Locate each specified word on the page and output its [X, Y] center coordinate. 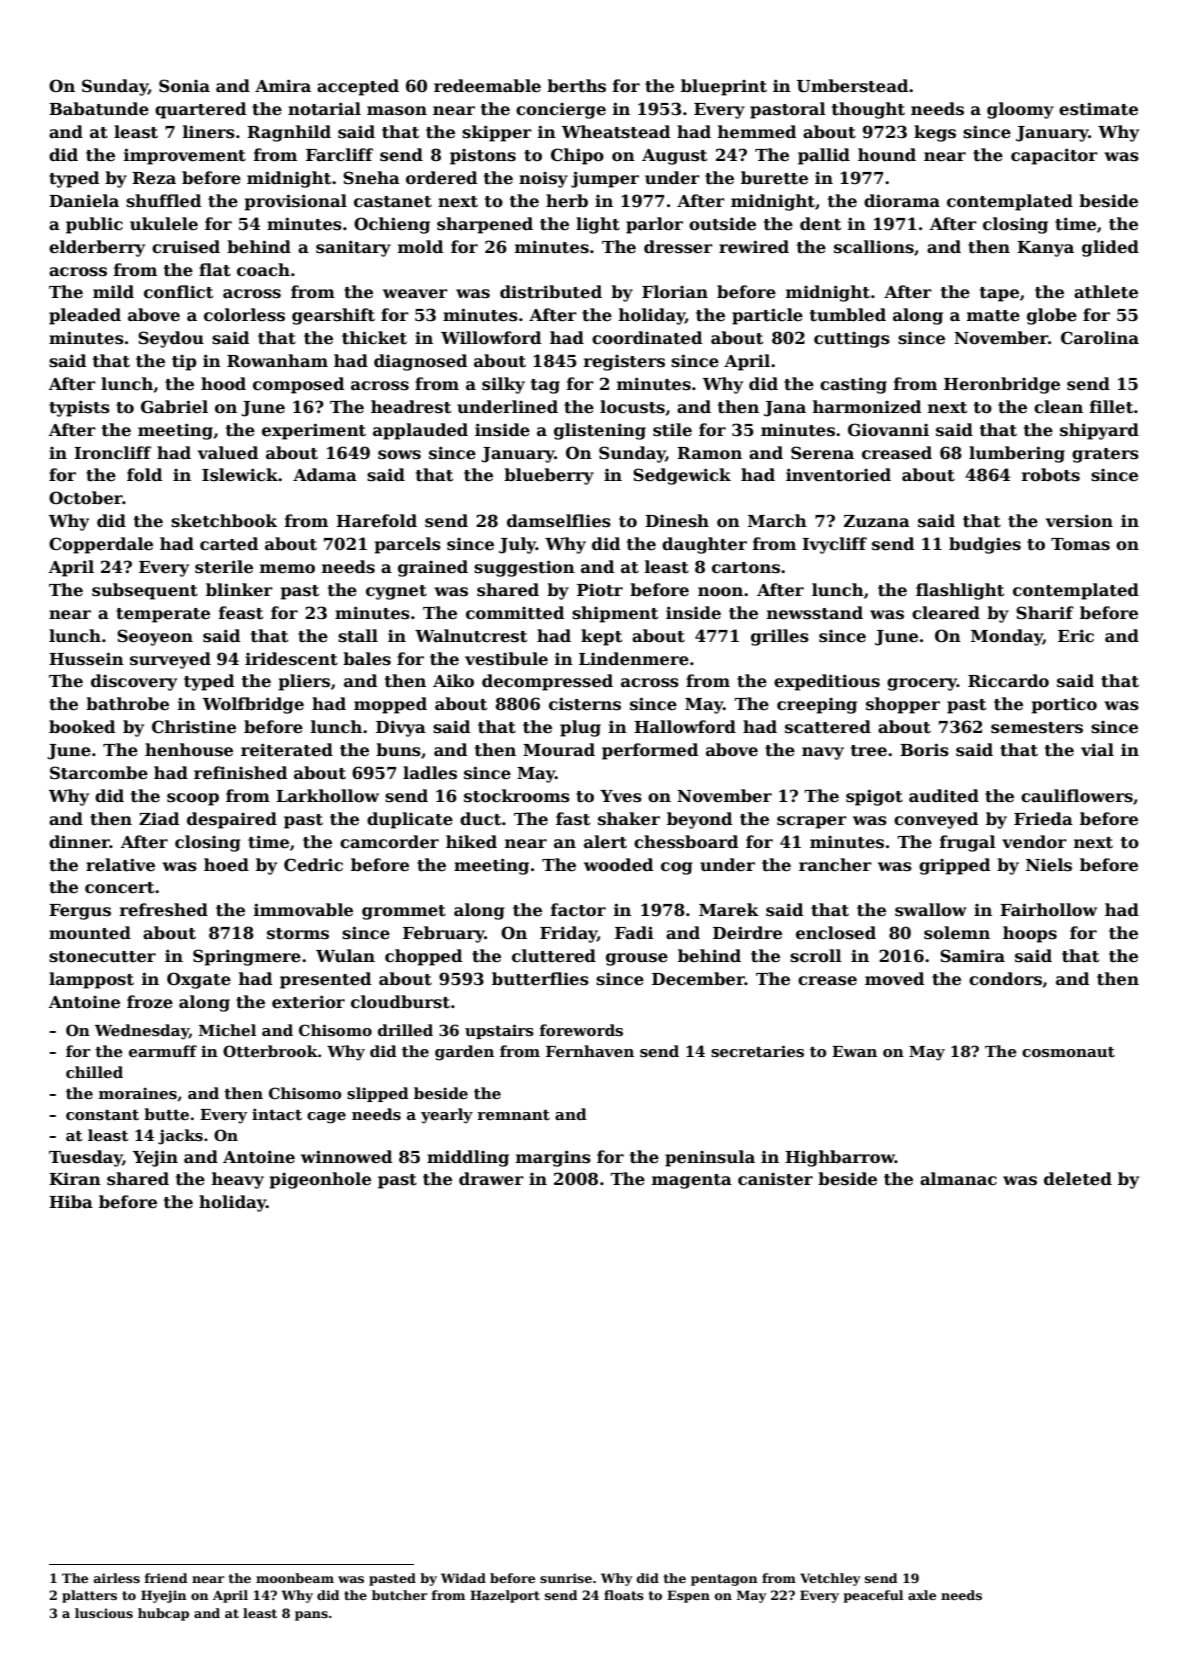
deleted [1078, 1179]
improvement [185, 156]
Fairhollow [1048, 910]
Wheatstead [616, 132]
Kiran [75, 1179]
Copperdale [101, 545]
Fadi [634, 932]
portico [1064, 706]
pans [311, 1616]
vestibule [506, 659]
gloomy [1020, 110]
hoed [226, 864]
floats [624, 1595]
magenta [692, 1181]
